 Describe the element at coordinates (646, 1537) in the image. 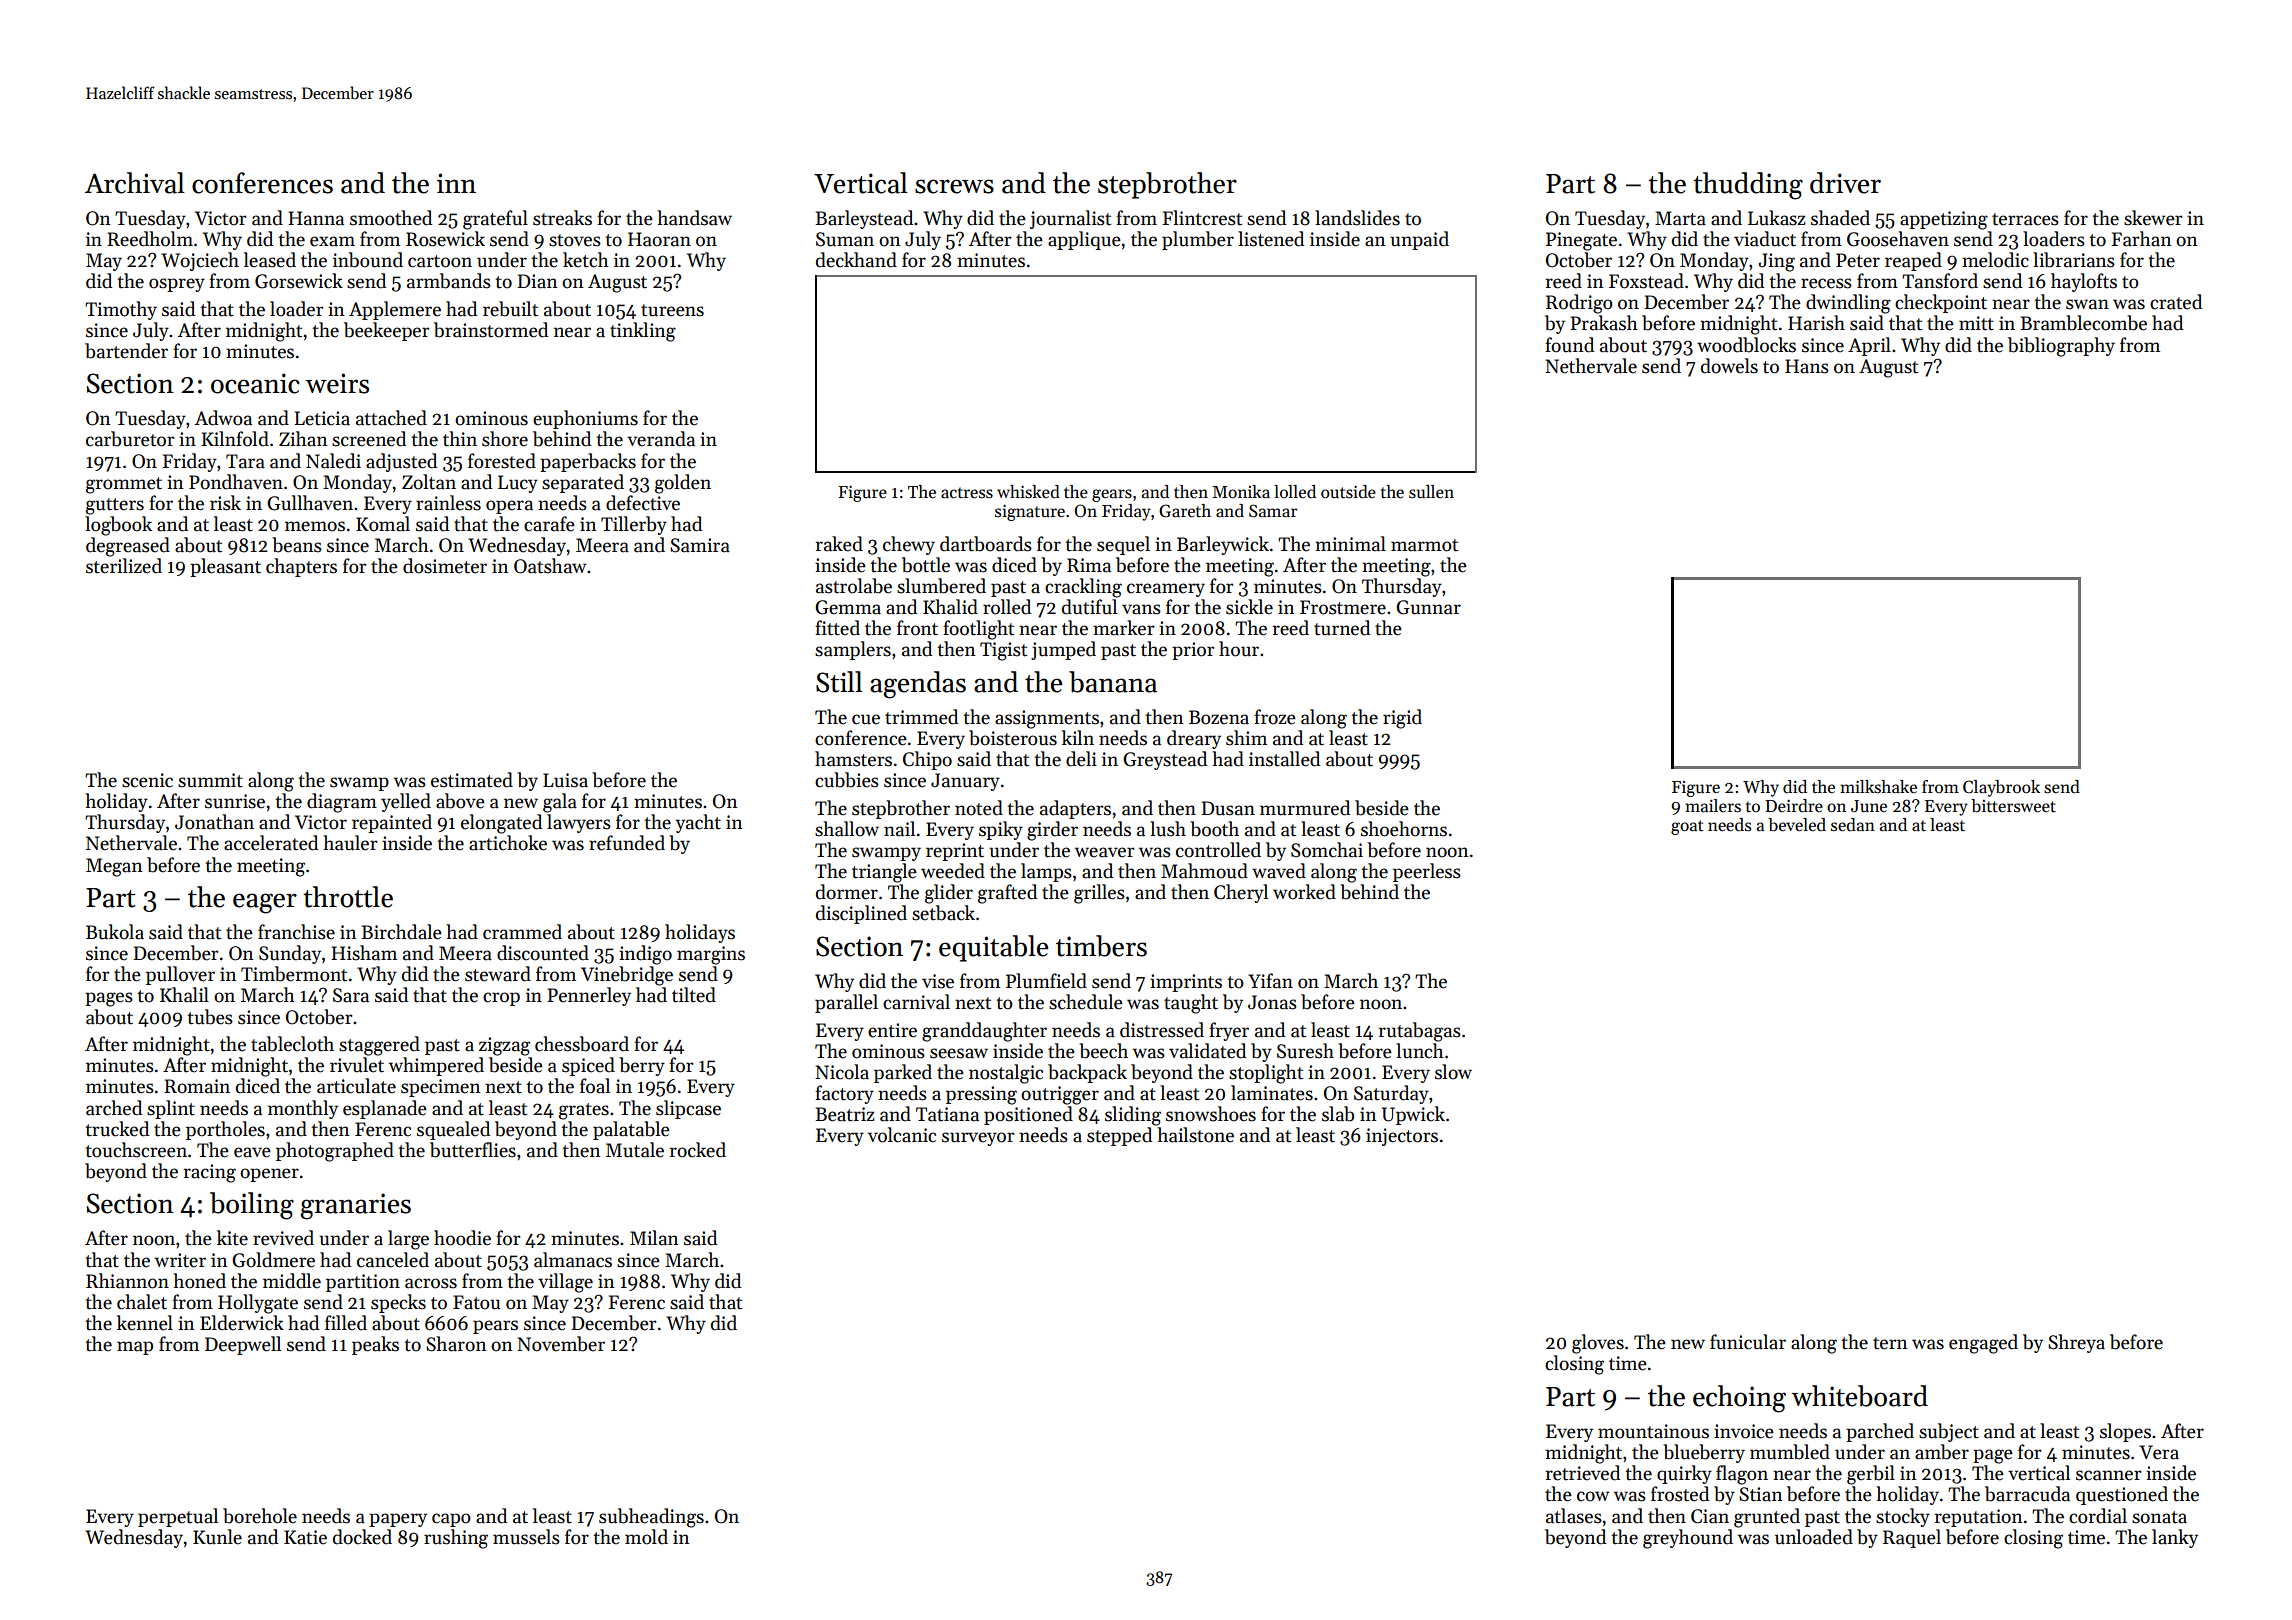

I see `mold` at that location.
